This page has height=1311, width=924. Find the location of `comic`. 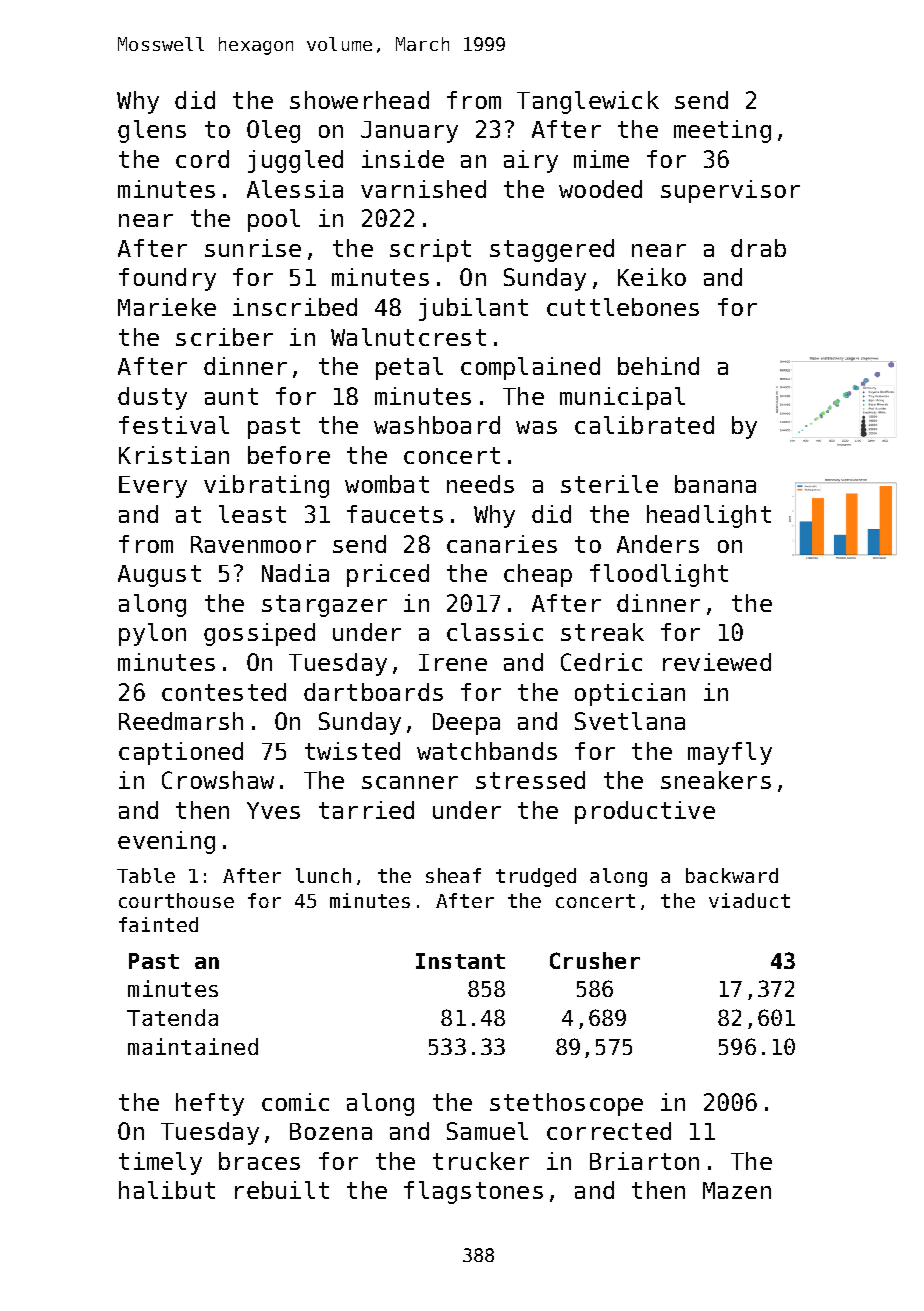

comic is located at coordinates (295, 1102).
